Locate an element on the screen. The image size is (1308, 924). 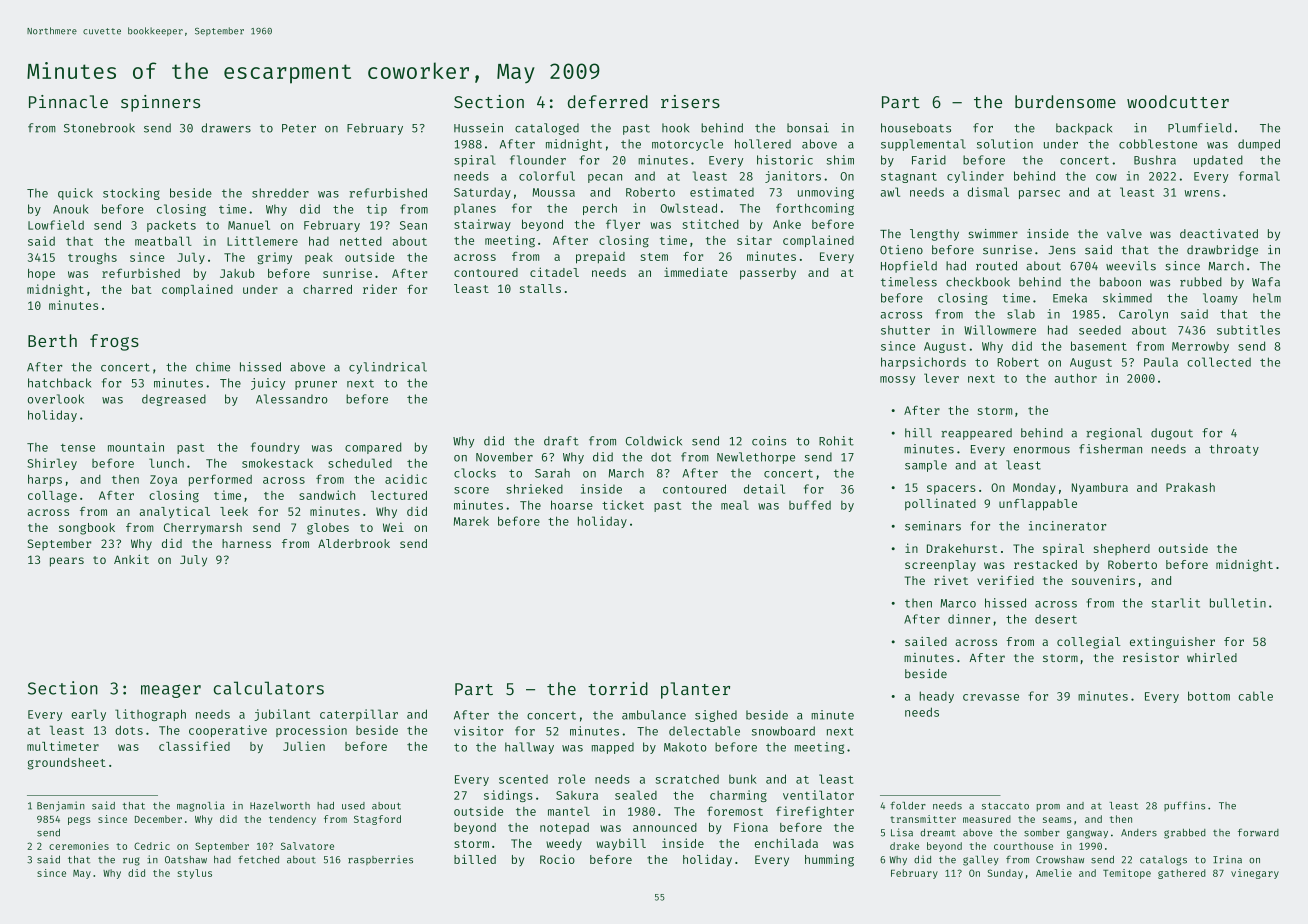
crevasse is located at coordinates (991, 697).
